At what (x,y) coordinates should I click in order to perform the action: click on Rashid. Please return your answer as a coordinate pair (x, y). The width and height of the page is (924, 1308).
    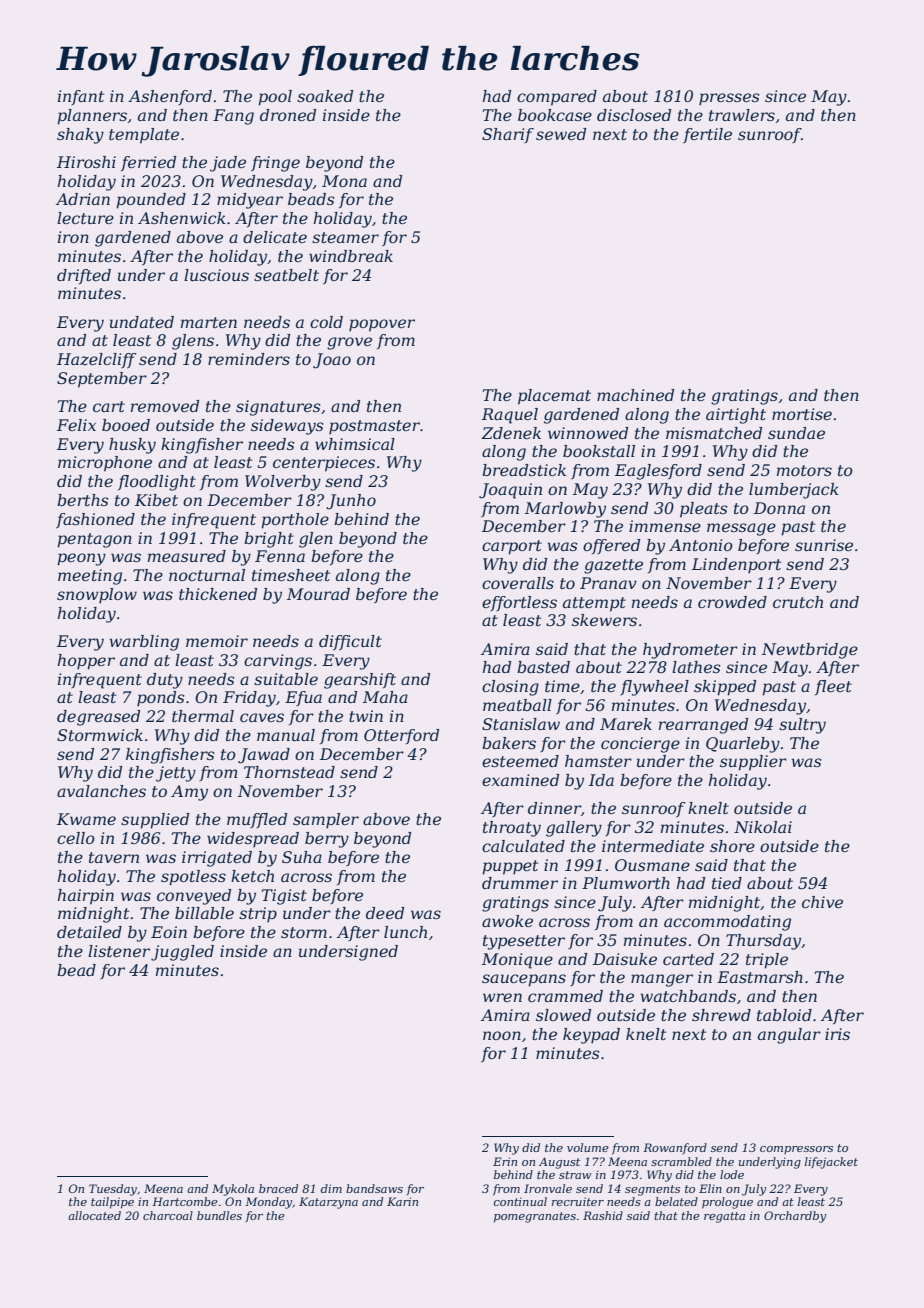
    Looking at the image, I should click on (603, 1215).
